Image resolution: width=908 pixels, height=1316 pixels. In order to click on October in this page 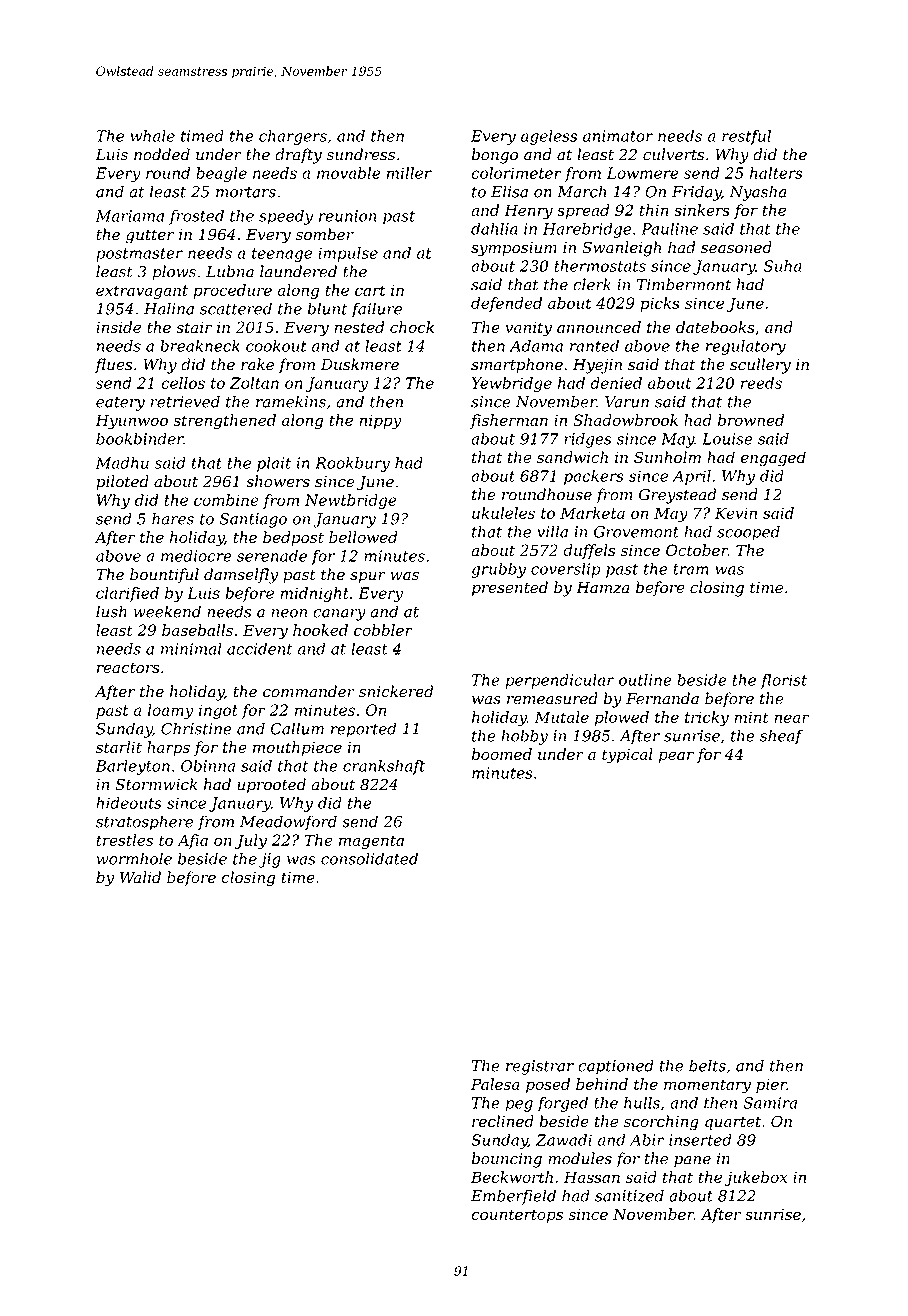, I will do `click(697, 550)`.
